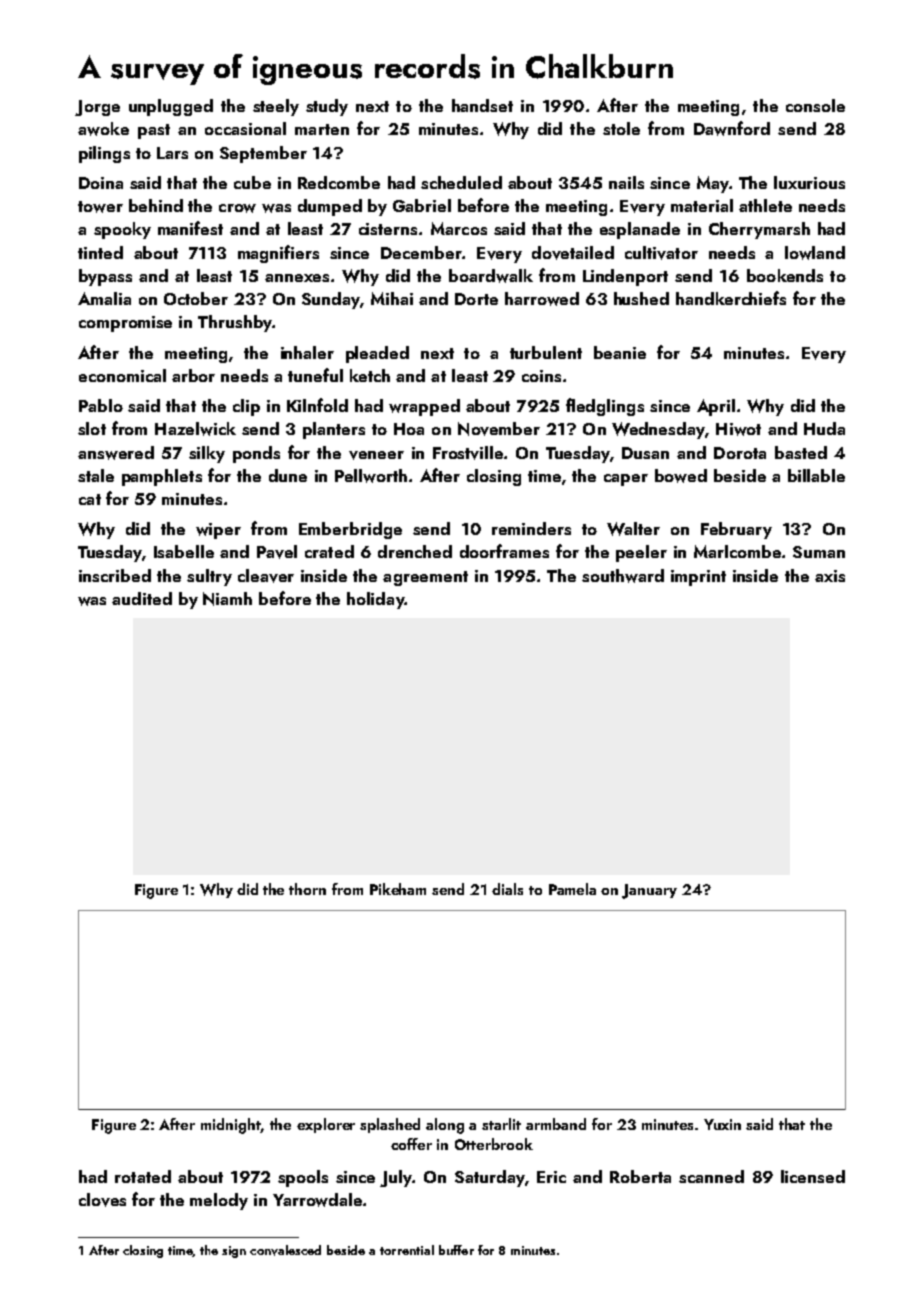 Image resolution: width=924 pixels, height=1308 pixels. What do you see at coordinates (90, 499) in the screenshot?
I see `cat` at bounding box center [90, 499].
